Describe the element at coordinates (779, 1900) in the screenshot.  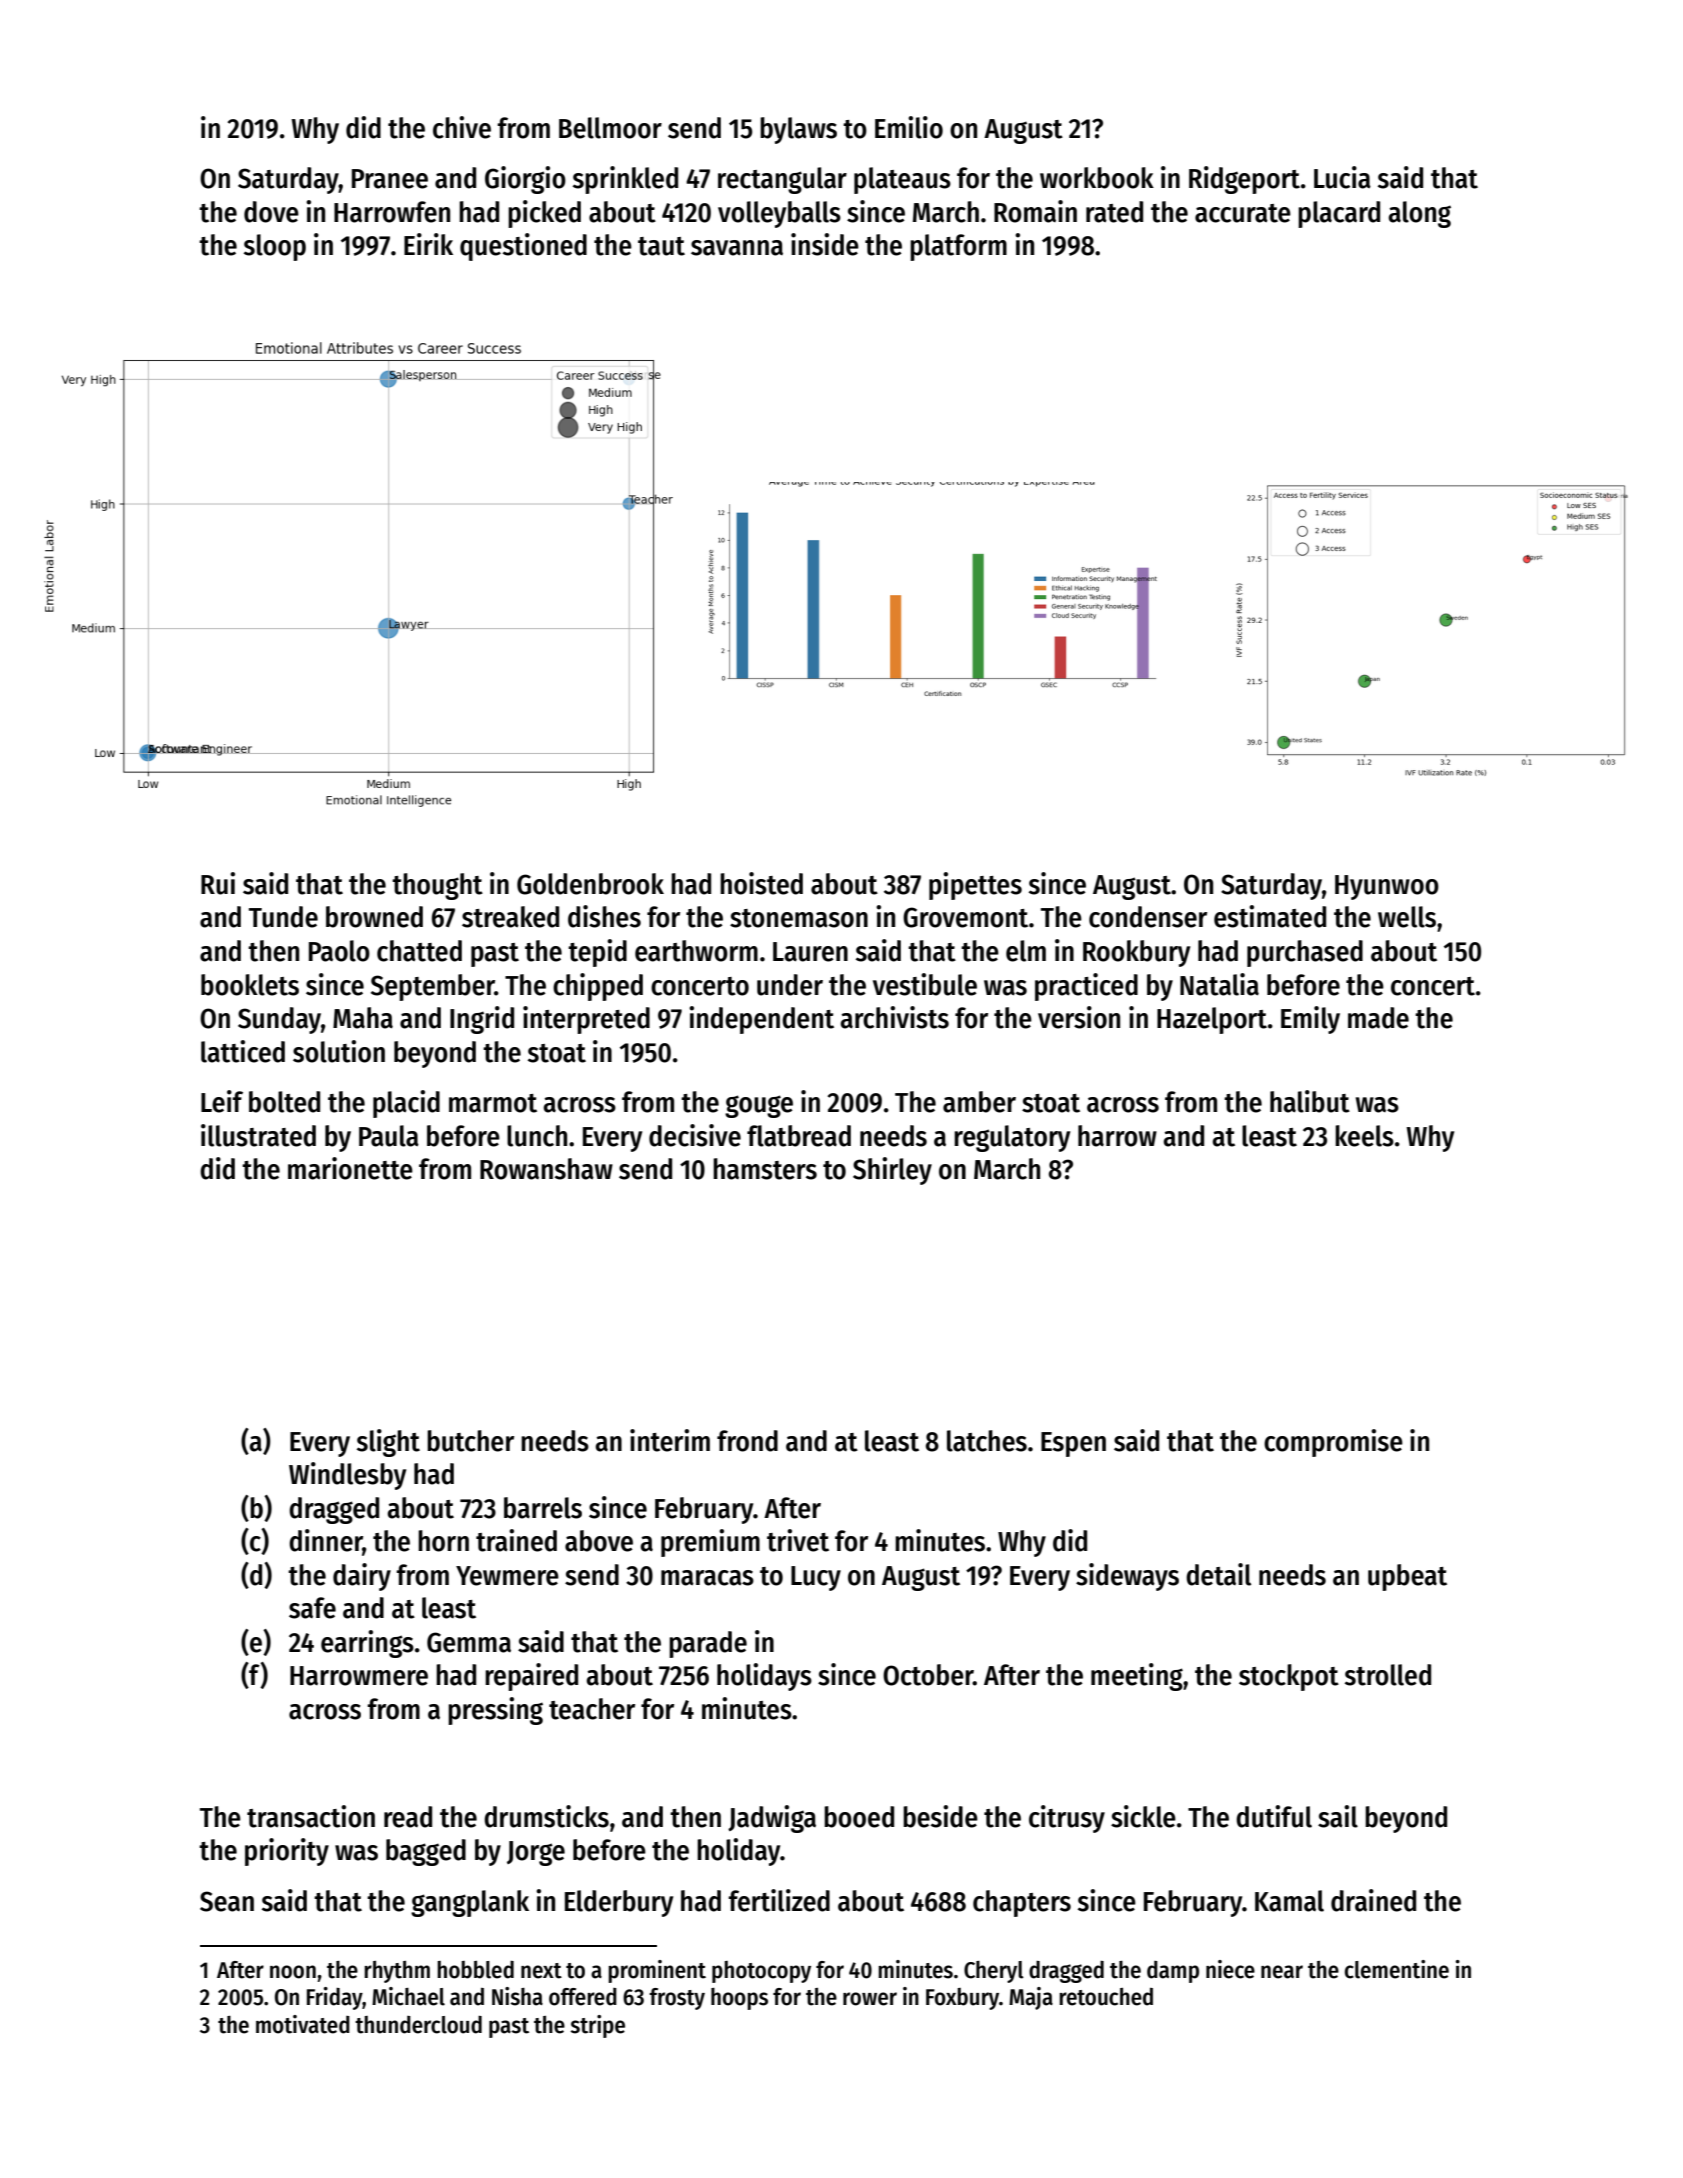
I see `fertilized` at that location.
